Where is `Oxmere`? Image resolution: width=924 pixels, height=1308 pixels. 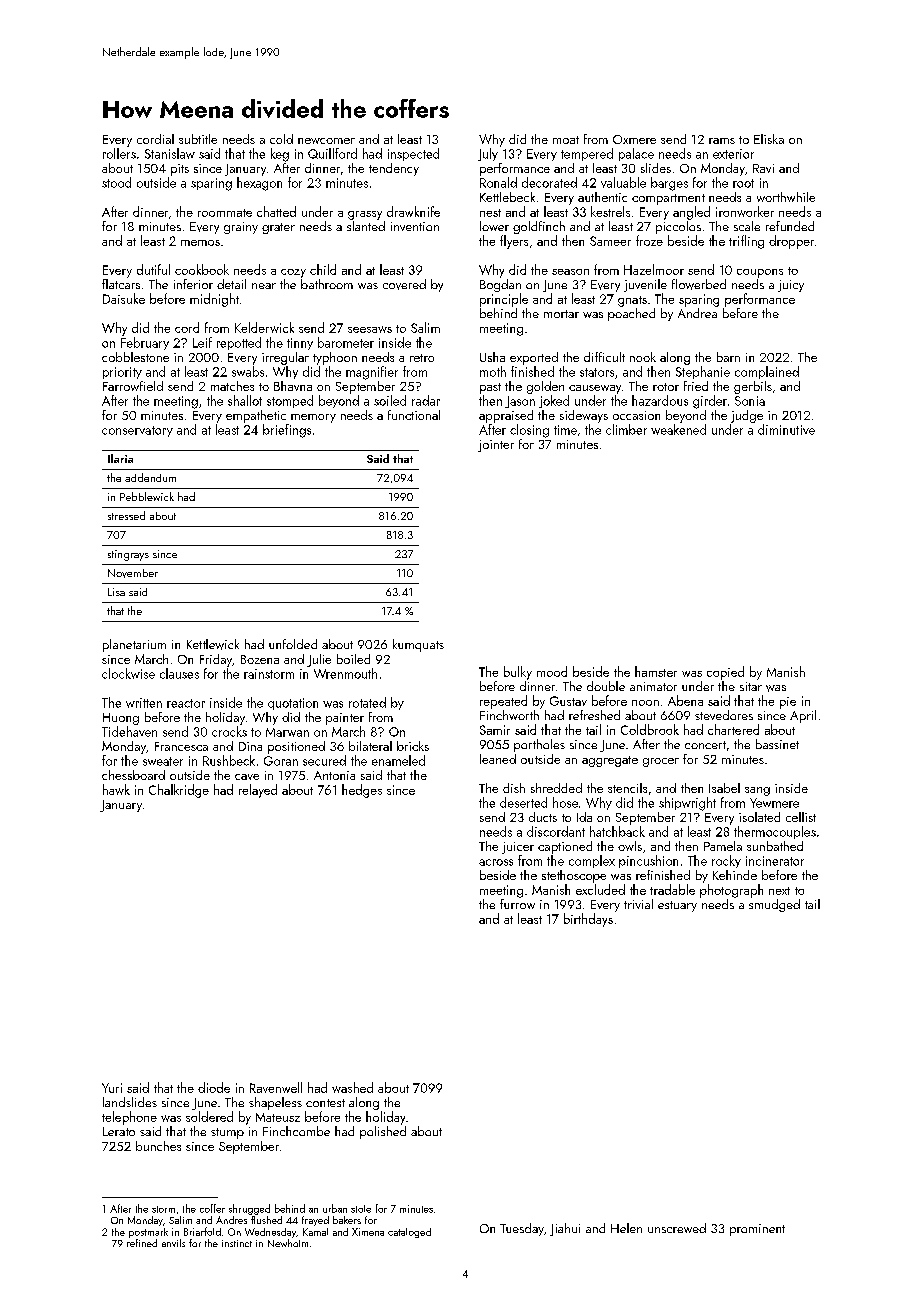 Oxmere is located at coordinates (634, 139).
